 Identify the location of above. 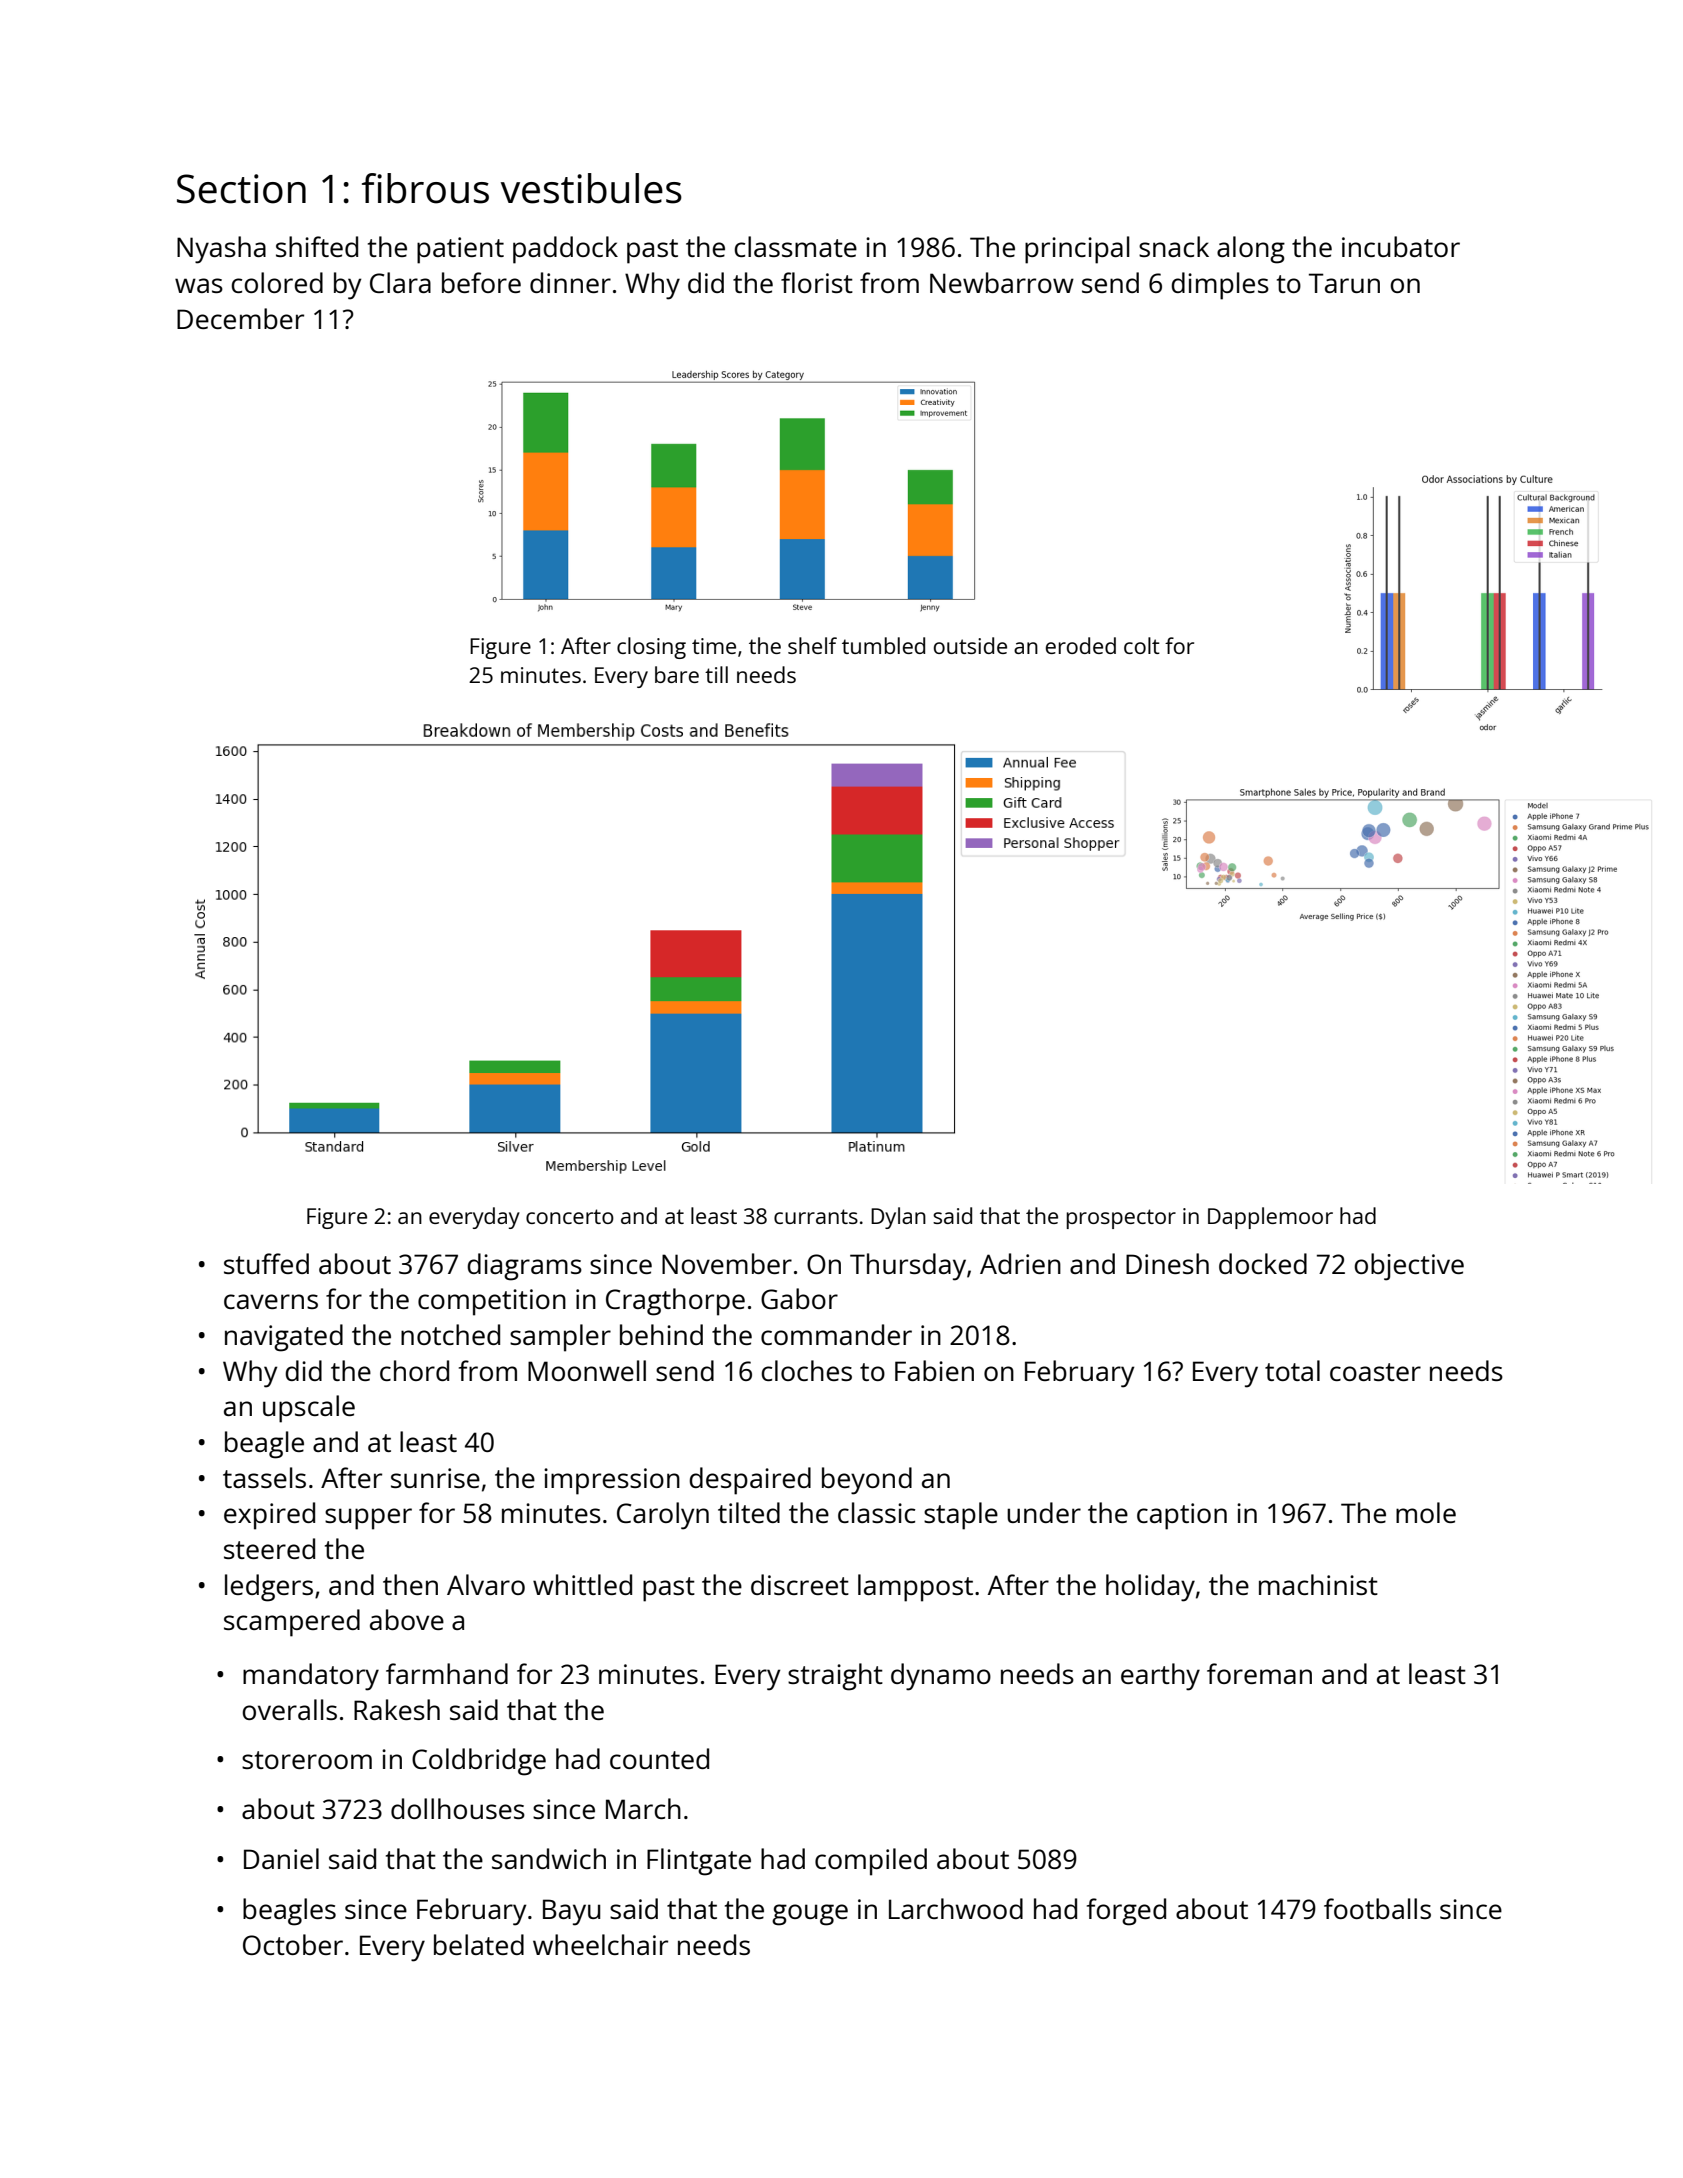
(407, 1619).
